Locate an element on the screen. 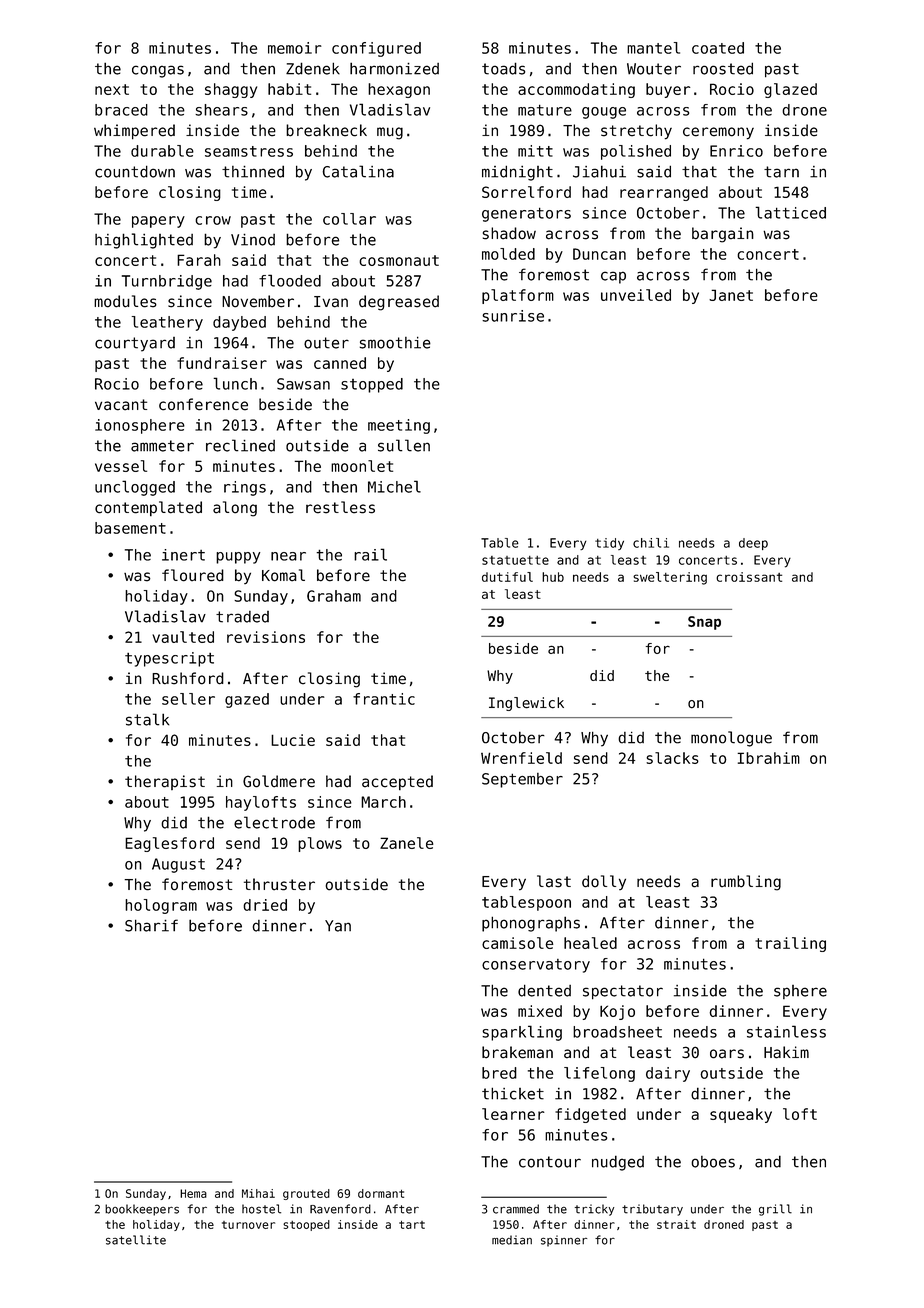  braced is located at coordinates (121, 110).
